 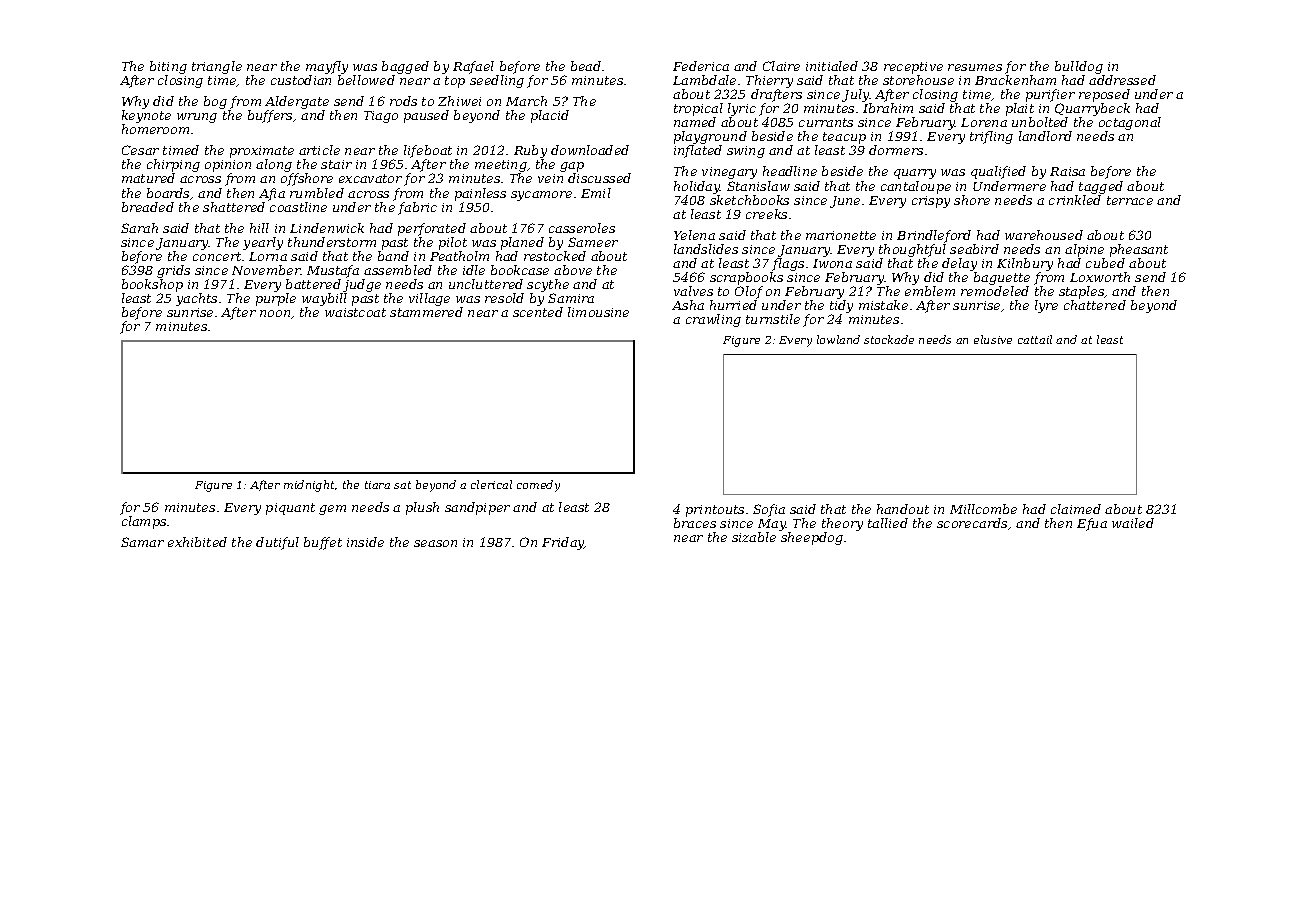 I want to click on landlord, so click(x=1045, y=136).
